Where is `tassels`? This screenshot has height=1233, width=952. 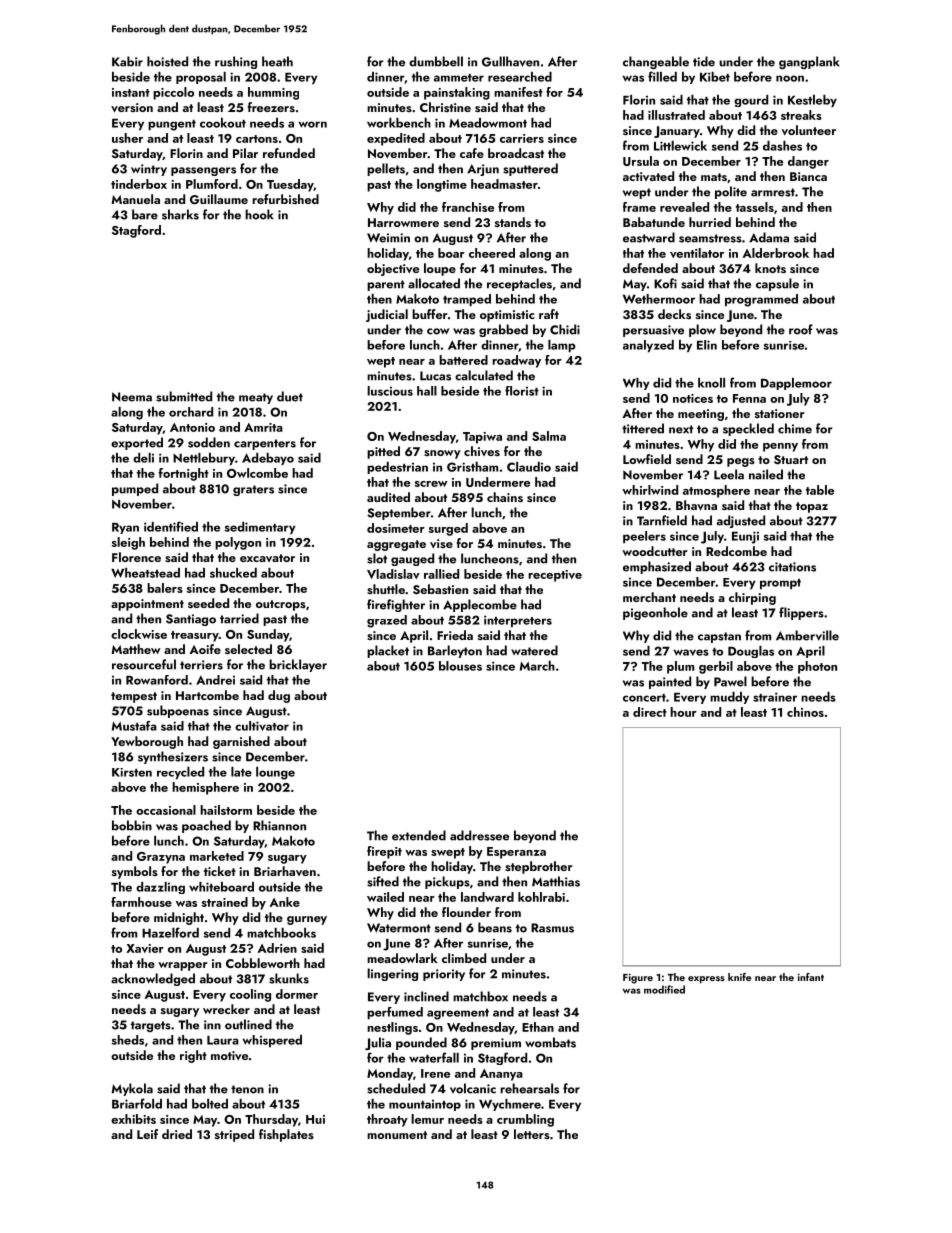 tassels is located at coordinates (755, 207).
